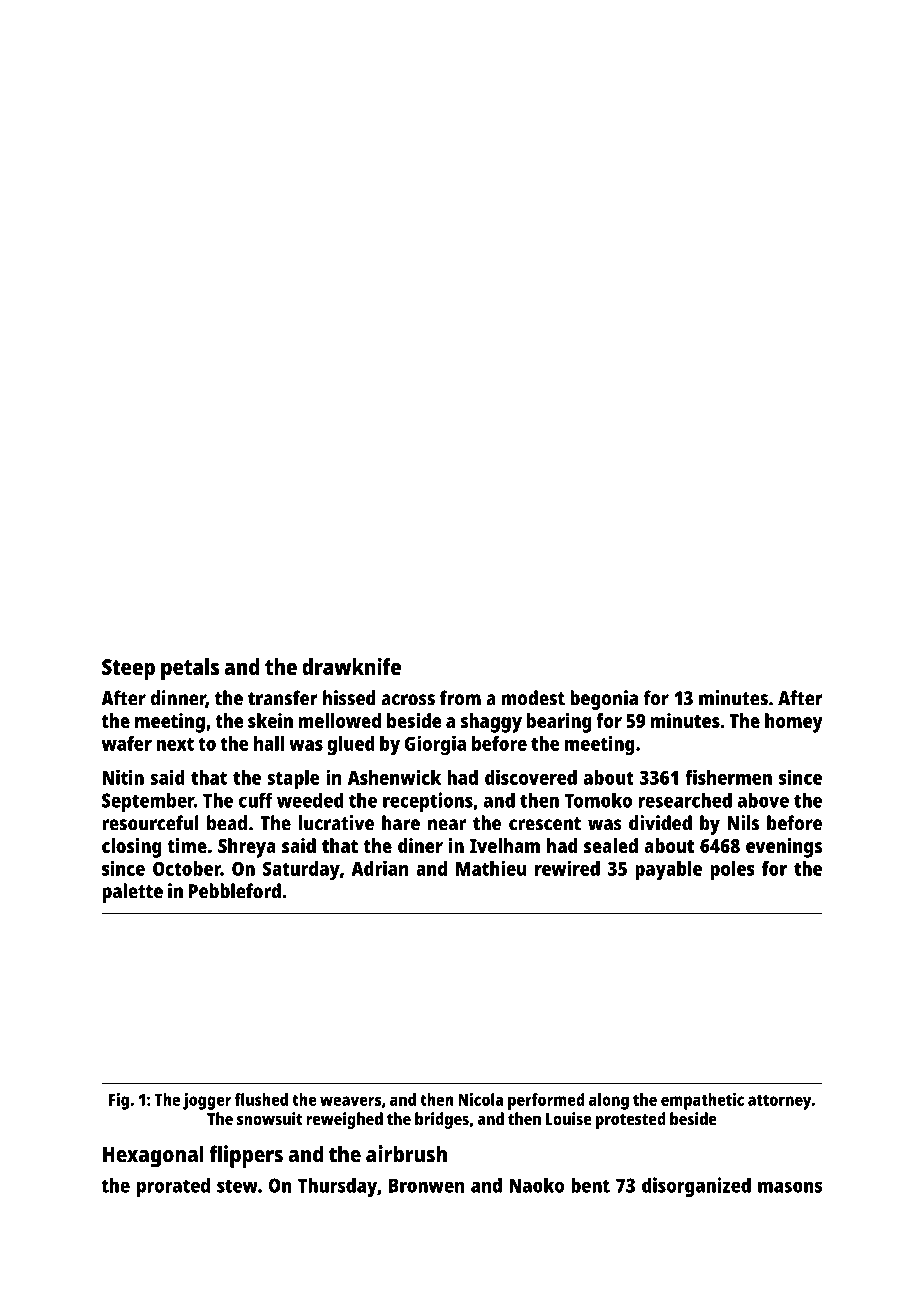 This document has width=924, height=1308. I want to click on masons, so click(790, 1187).
